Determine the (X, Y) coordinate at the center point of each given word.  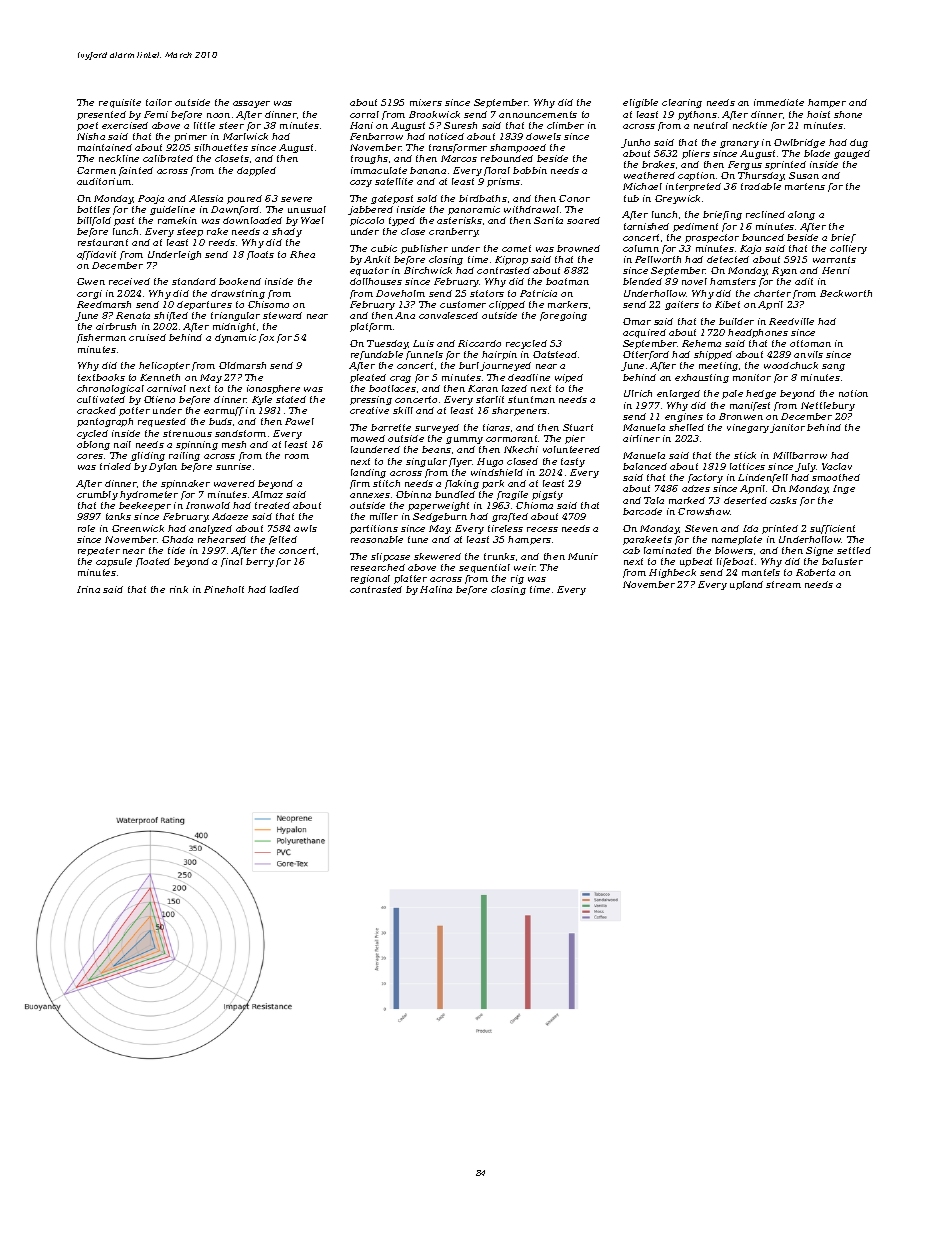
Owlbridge (799, 143)
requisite (120, 103)
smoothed (836, 477)
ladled (284, 589)
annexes (370, 495)
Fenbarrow (376, 136)
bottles (93, 209)
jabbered (370, 210)
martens (805, 186)
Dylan (163, 467)
